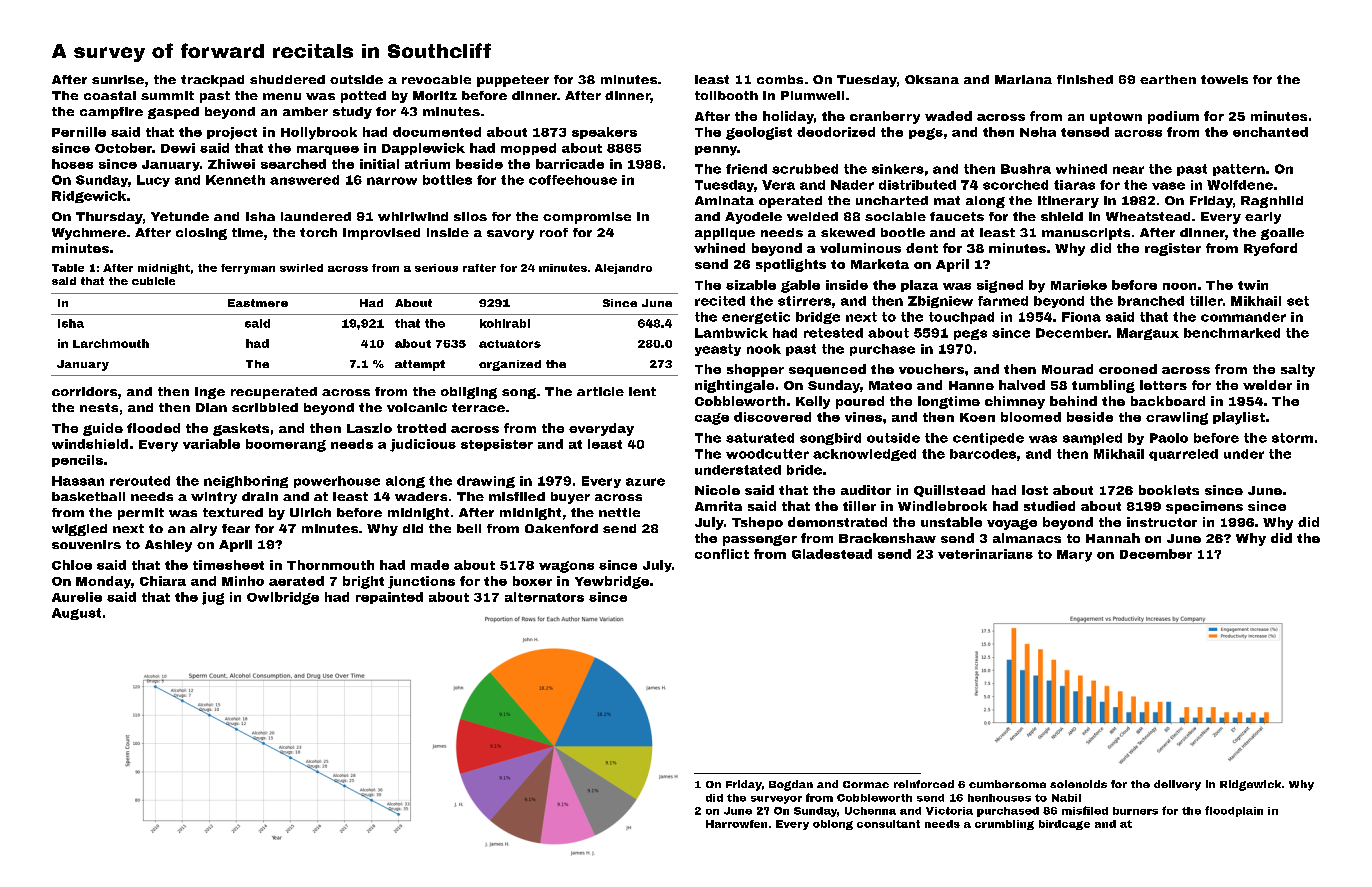 The image size is (1372, 887). Describe the element at coordinates (736, 824) in the document. I see `Harrowfen` at that location.
